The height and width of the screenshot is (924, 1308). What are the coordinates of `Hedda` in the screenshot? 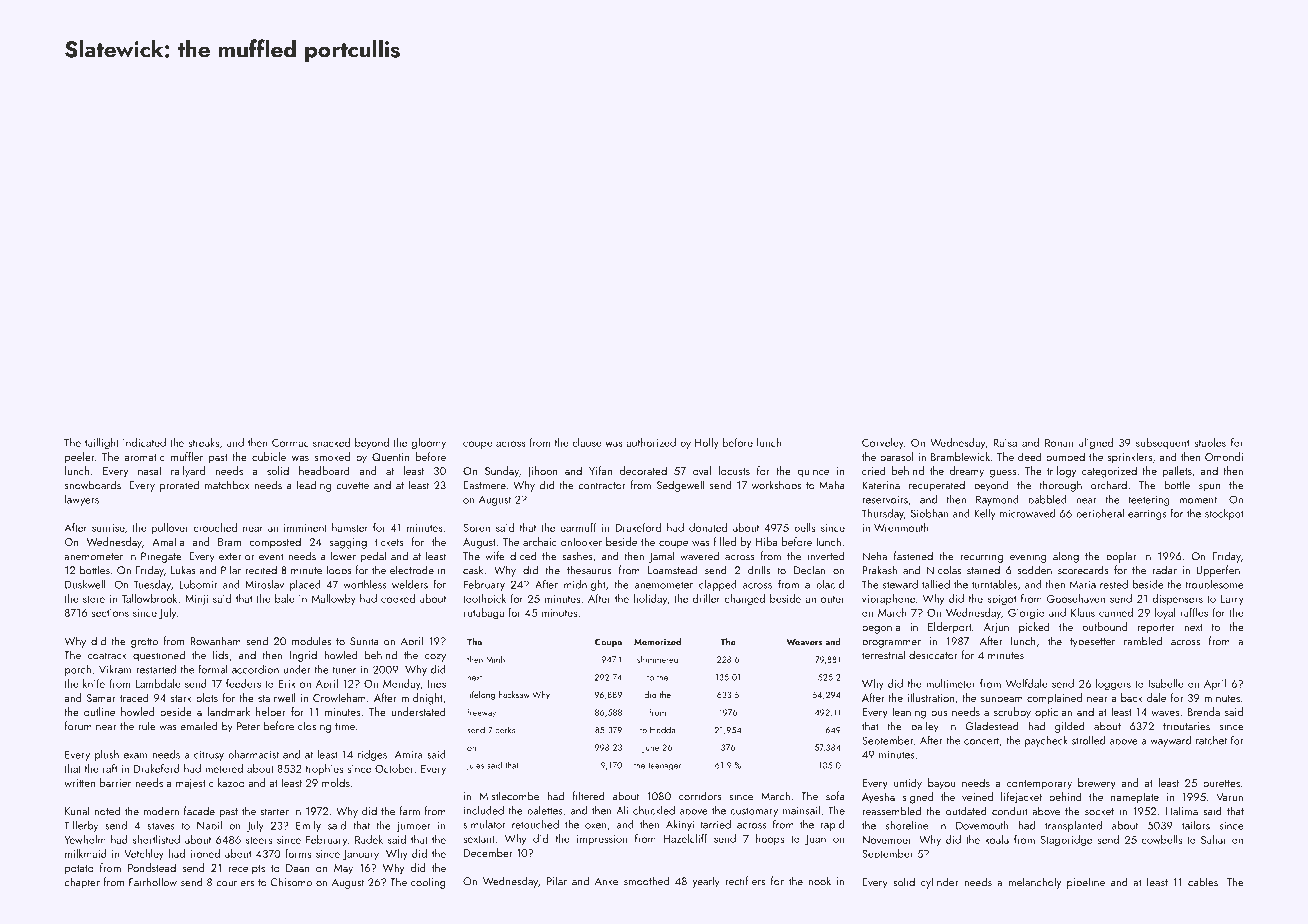 It's located at (662, 730).
